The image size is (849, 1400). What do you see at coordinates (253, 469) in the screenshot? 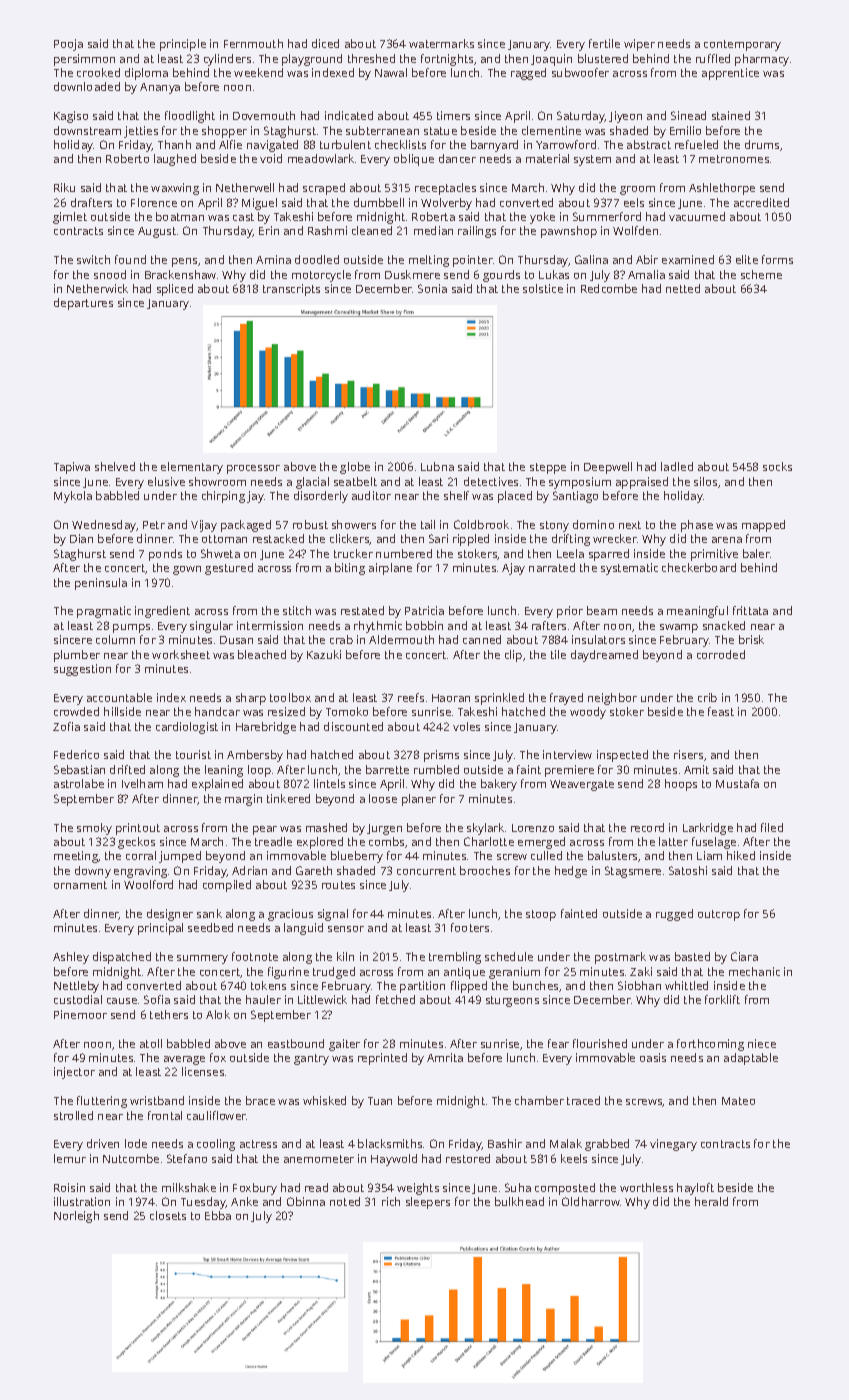
I see `processor` at bounding box center [253, 469].
